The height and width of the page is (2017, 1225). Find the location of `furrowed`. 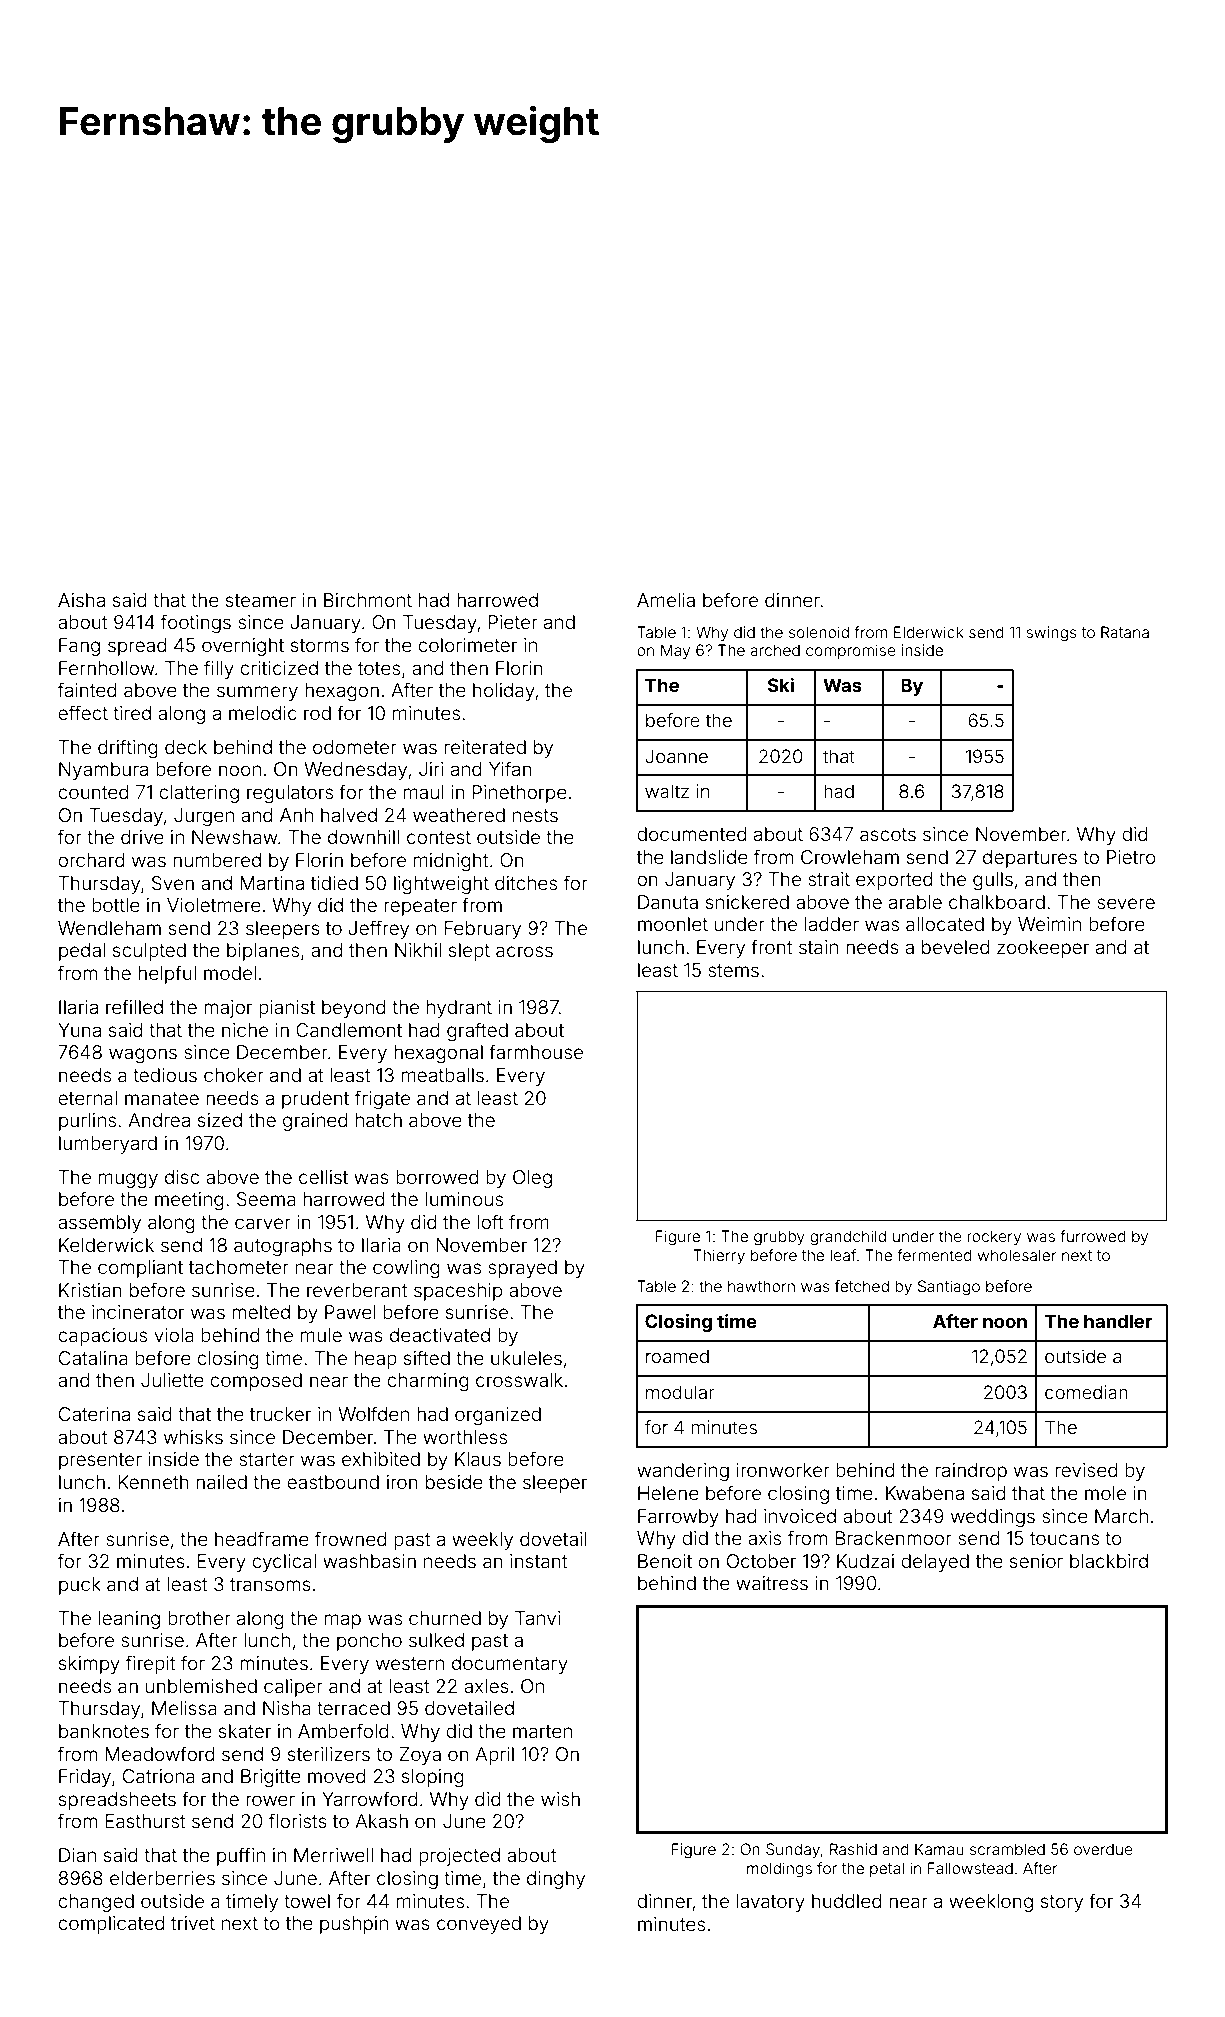

furrowed is located at coordinates (1093, 1236).
